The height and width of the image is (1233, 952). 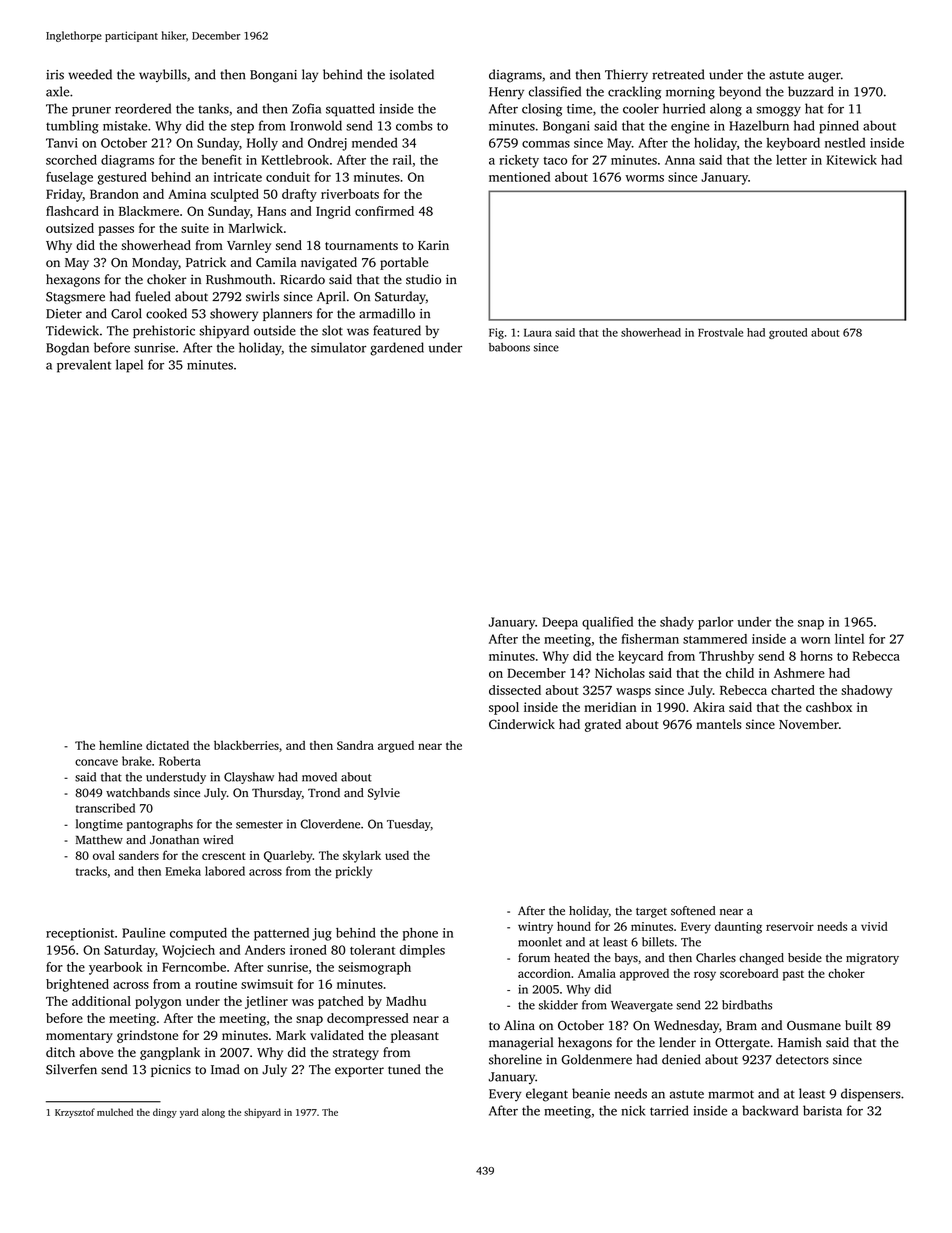 What do you see at coordinates (163, 75) in the image?
I see `waybills` at bounding box center [163, 75].
